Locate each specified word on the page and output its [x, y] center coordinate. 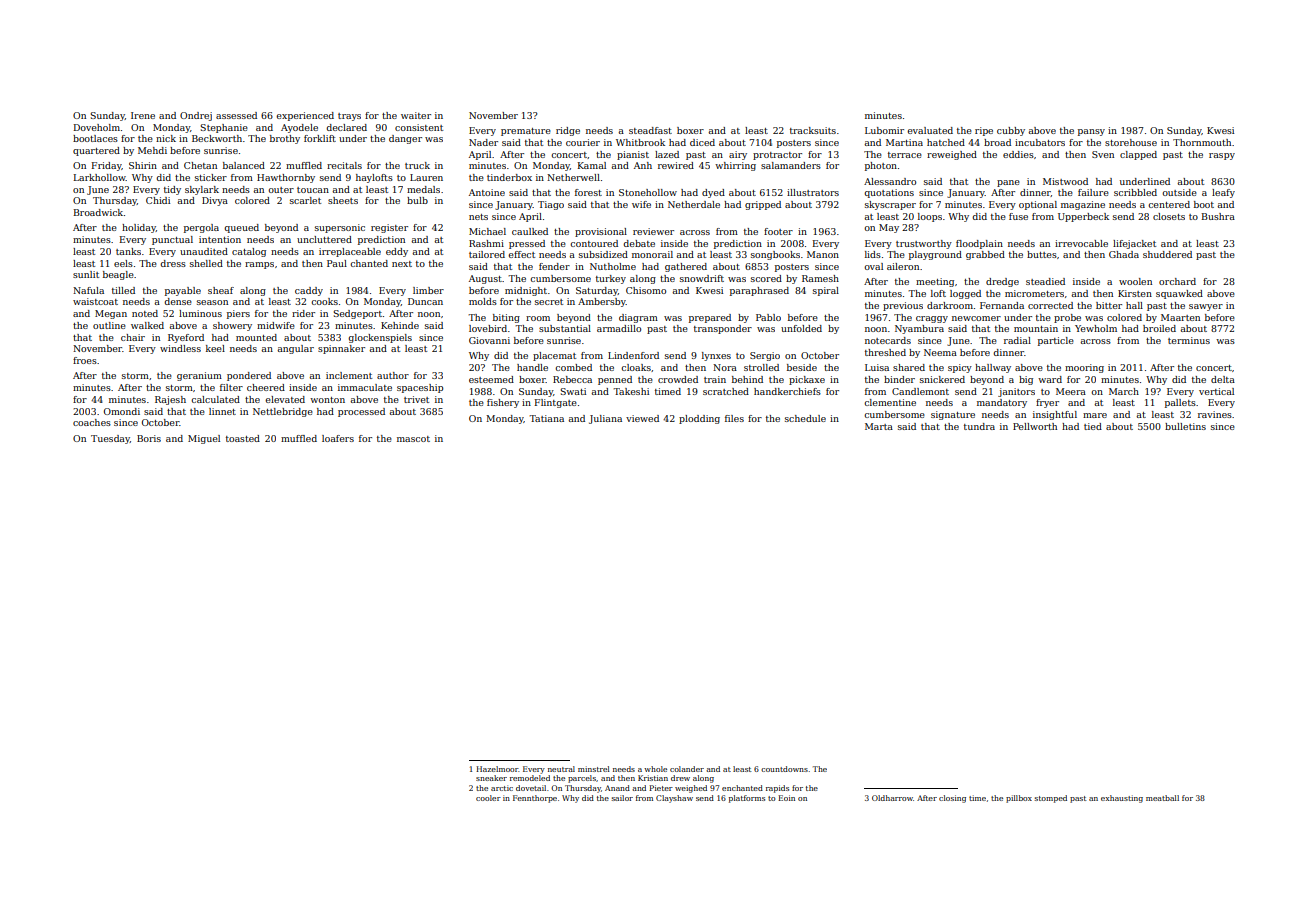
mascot [413, 439]
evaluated [930, 130]
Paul [337, 263]
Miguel [204, 439]
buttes [1042, 254]
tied [1093, 426]
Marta [879, 426]
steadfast [650, 130]
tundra [979, 426]
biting [506, 318]
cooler [488, 798]
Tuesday [110, 439]
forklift [320, 138]
